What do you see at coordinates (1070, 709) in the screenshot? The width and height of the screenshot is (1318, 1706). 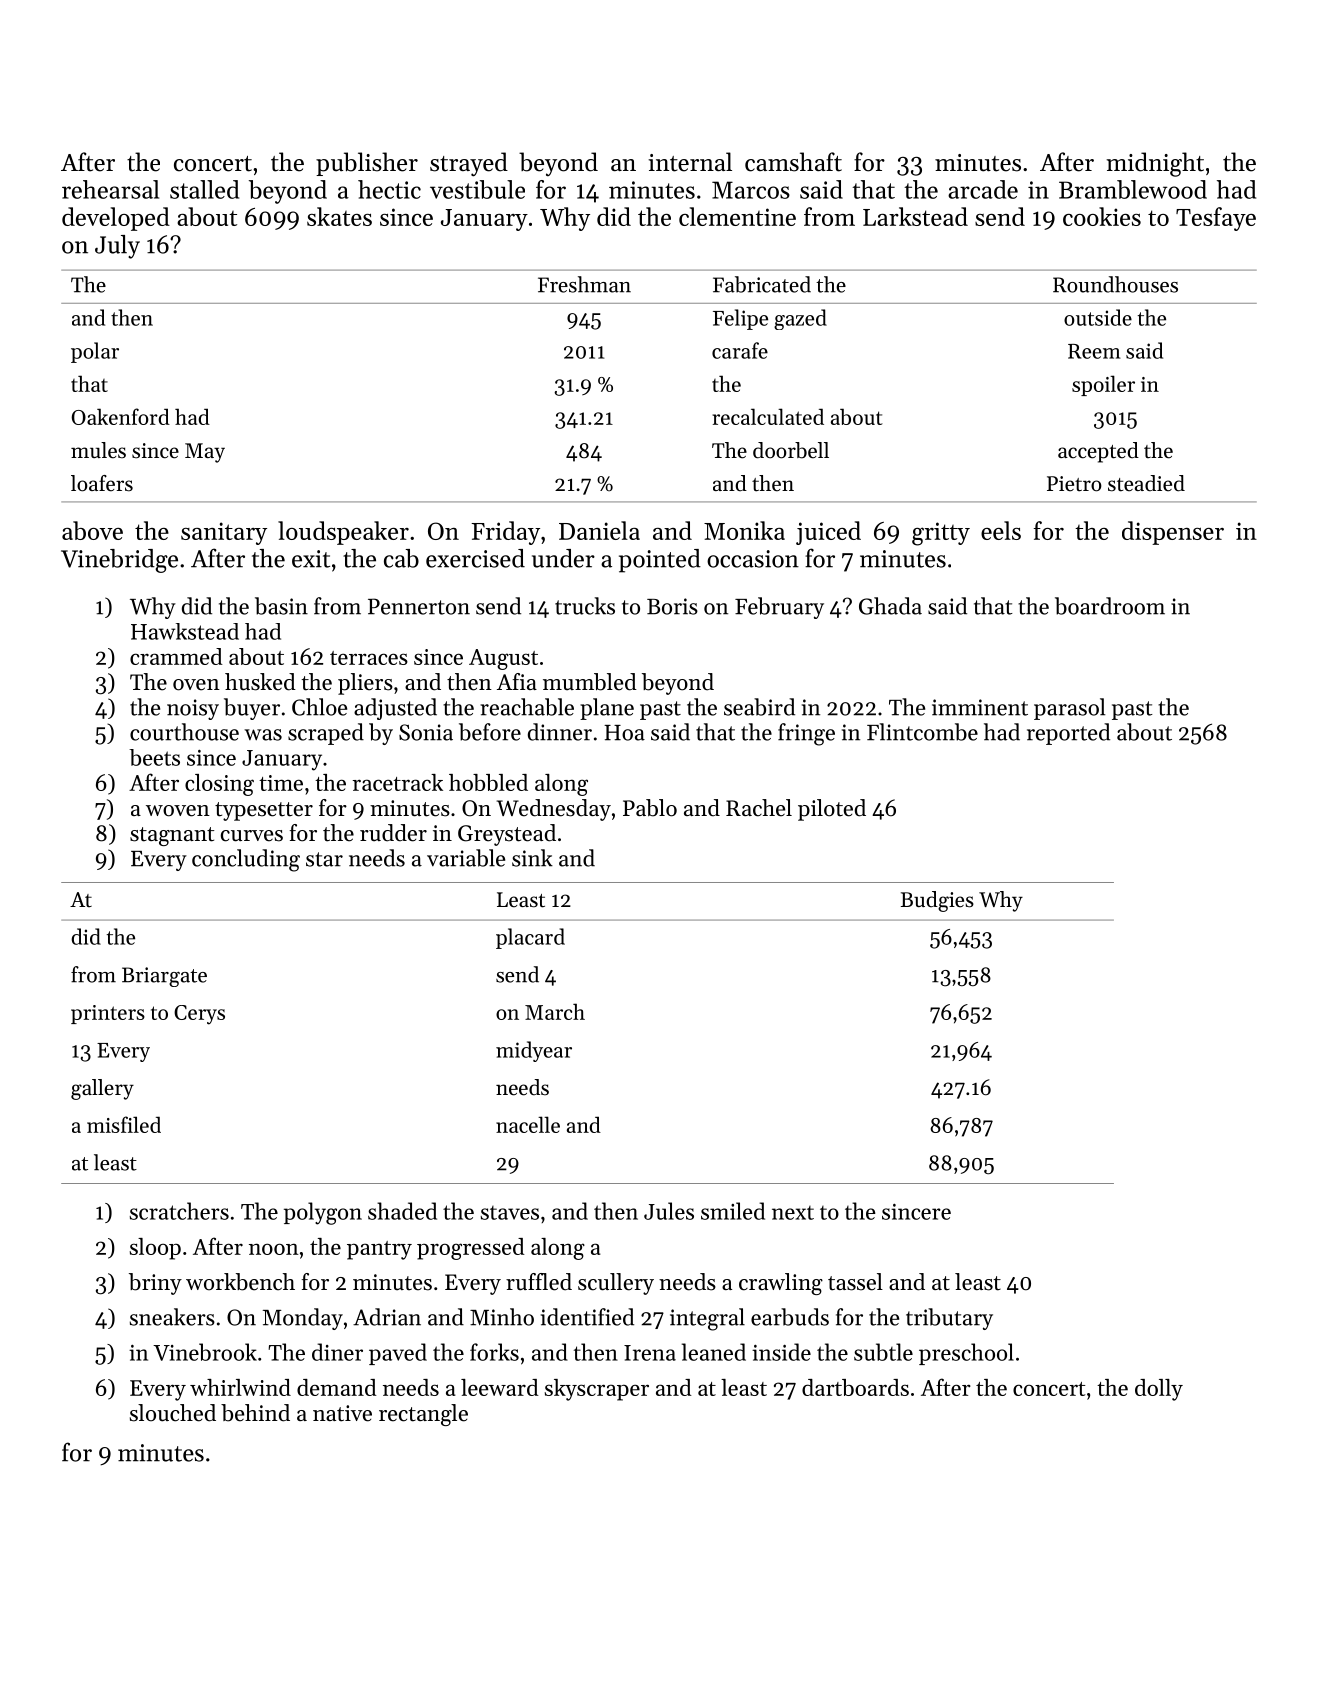 I see `parasol` at bounding box center [1070, 709].
